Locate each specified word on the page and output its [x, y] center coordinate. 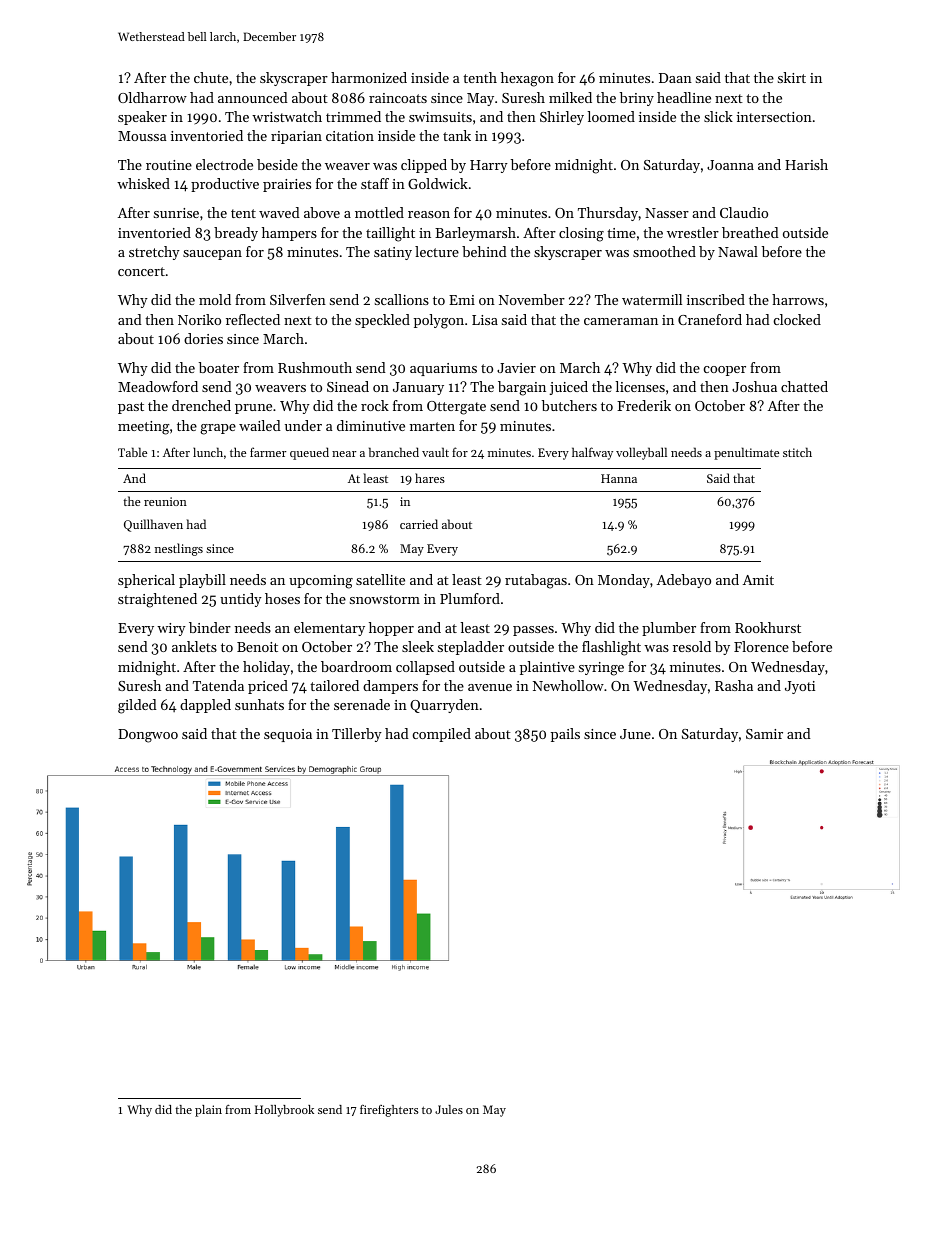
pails [565, 735]
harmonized [369, 77]
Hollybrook [284, 1111]
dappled [205, 706]
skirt [792, 77]
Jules [449, 1109]
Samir [764, 734]
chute [211, 77]
